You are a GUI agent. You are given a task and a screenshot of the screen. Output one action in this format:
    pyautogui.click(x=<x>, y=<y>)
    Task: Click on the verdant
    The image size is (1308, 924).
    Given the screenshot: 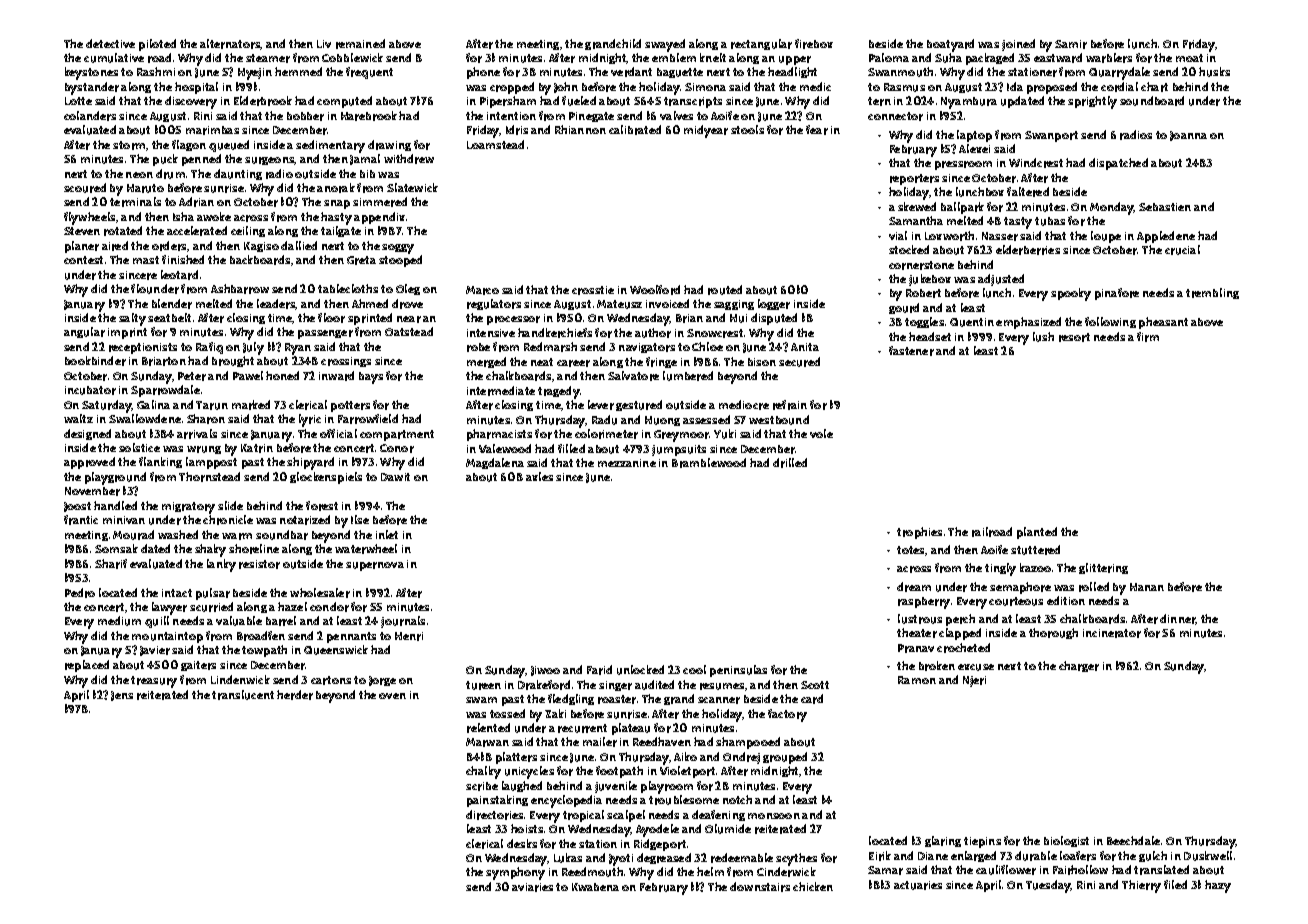 What is the action you would take?
    pyautogui.click(x=631, y=72)
